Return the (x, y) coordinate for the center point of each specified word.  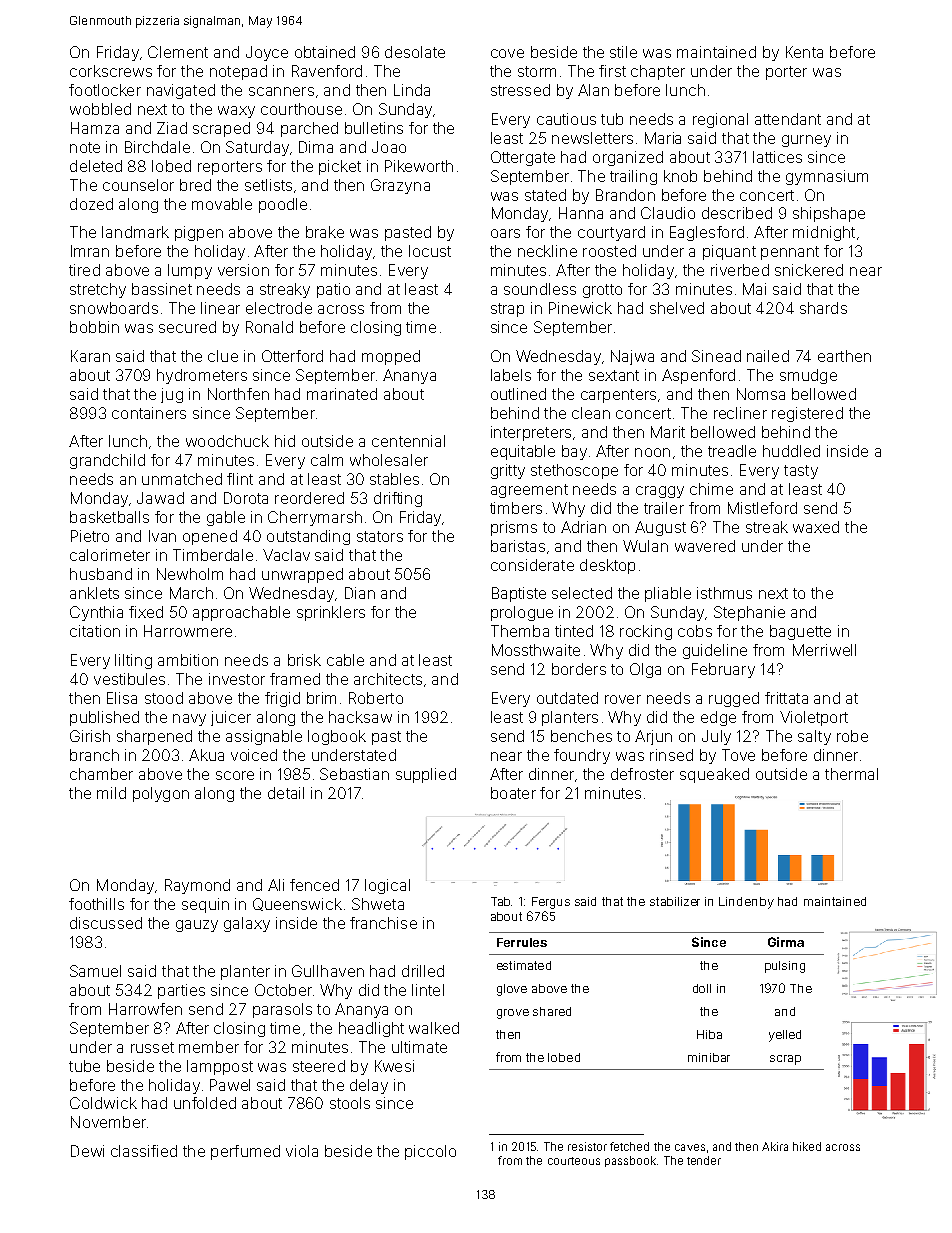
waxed (816, 527)
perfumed (245, 1152)
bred (195, 185)
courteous (574, 1161)
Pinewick (580, 308)
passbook (630, 1161)
